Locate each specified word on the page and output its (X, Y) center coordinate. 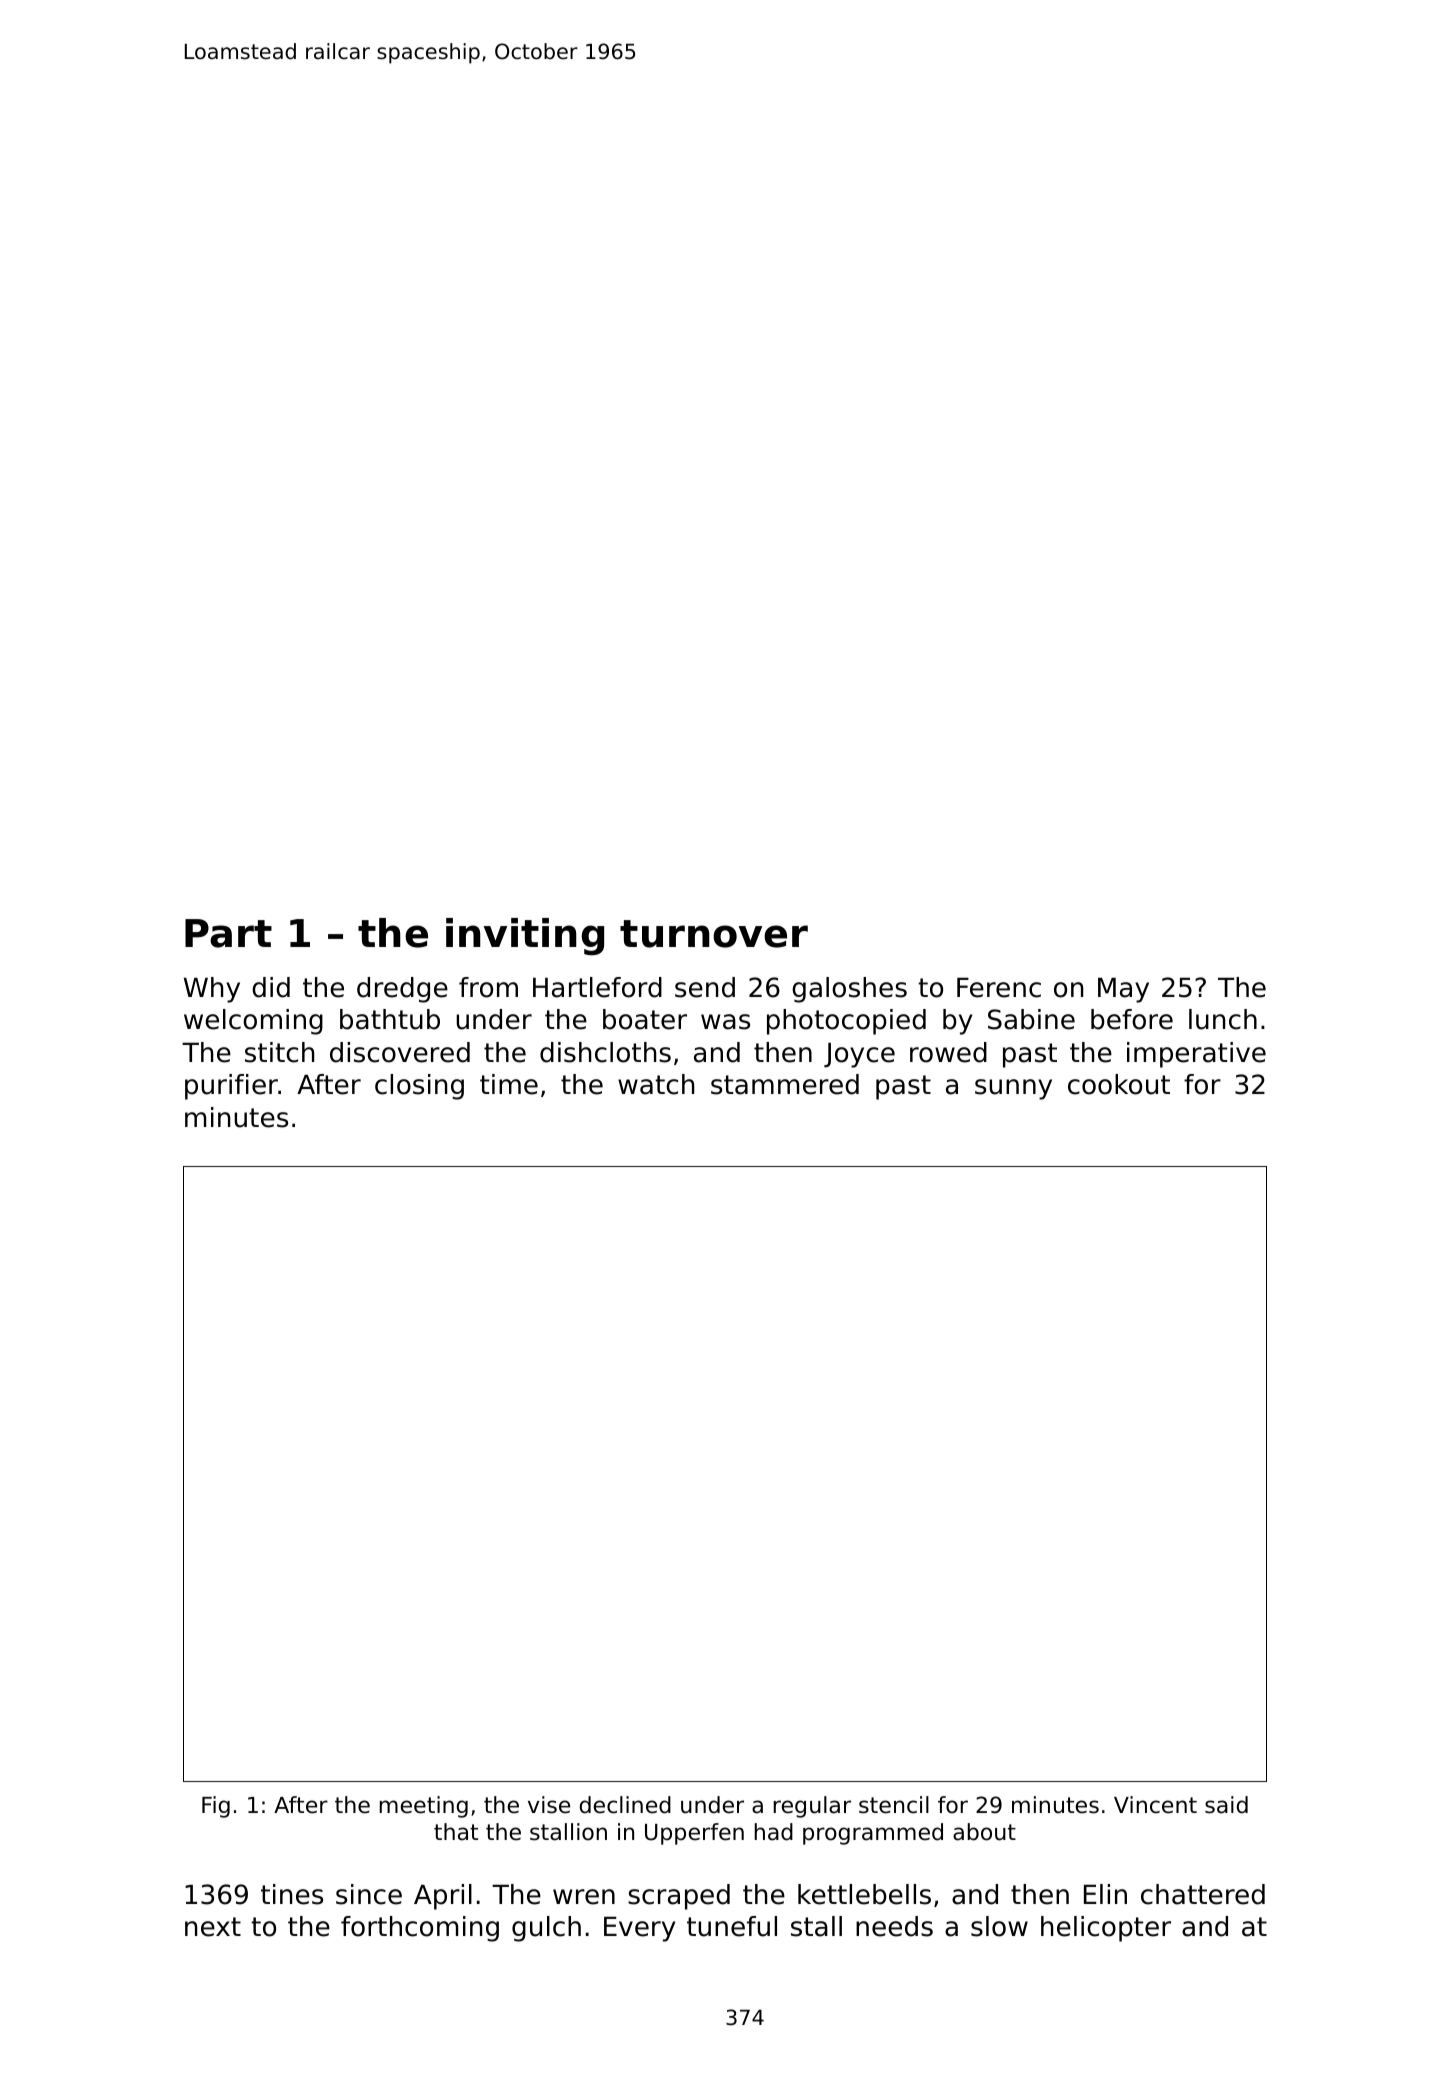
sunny (1013, 1089)
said (1226, 1805)
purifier (231, 1087)
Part (228, 933)
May (1123, 990)
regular (812, 1807)
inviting (525, 937)
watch (656, 1084)
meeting (424, 1807)
